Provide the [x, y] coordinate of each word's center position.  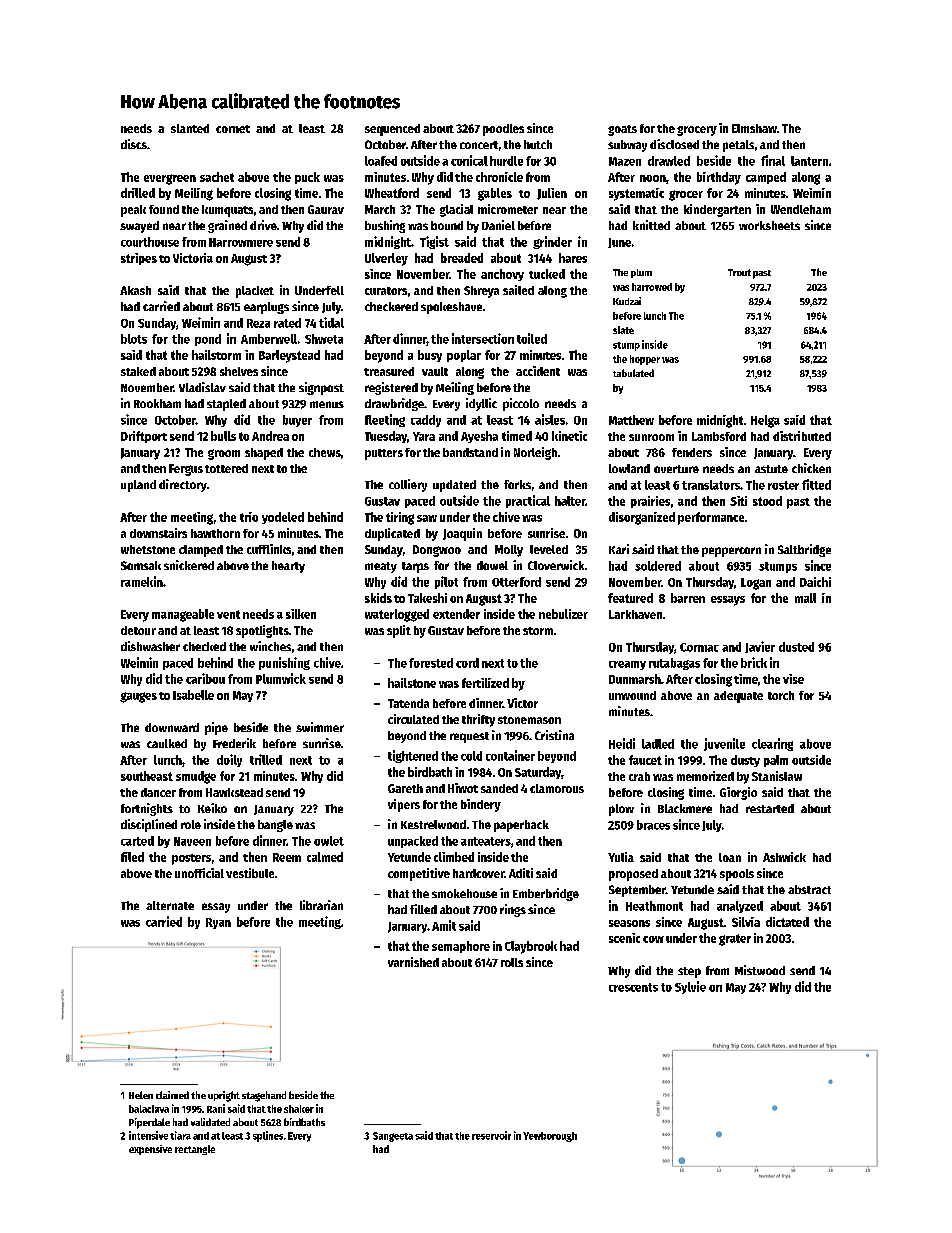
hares [573, 258]
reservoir [491, 1135]
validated [210, 1122]
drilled [138, 193]
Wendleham [801, 209]
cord [467, 663]
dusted [796, 647]
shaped [264, 454]
